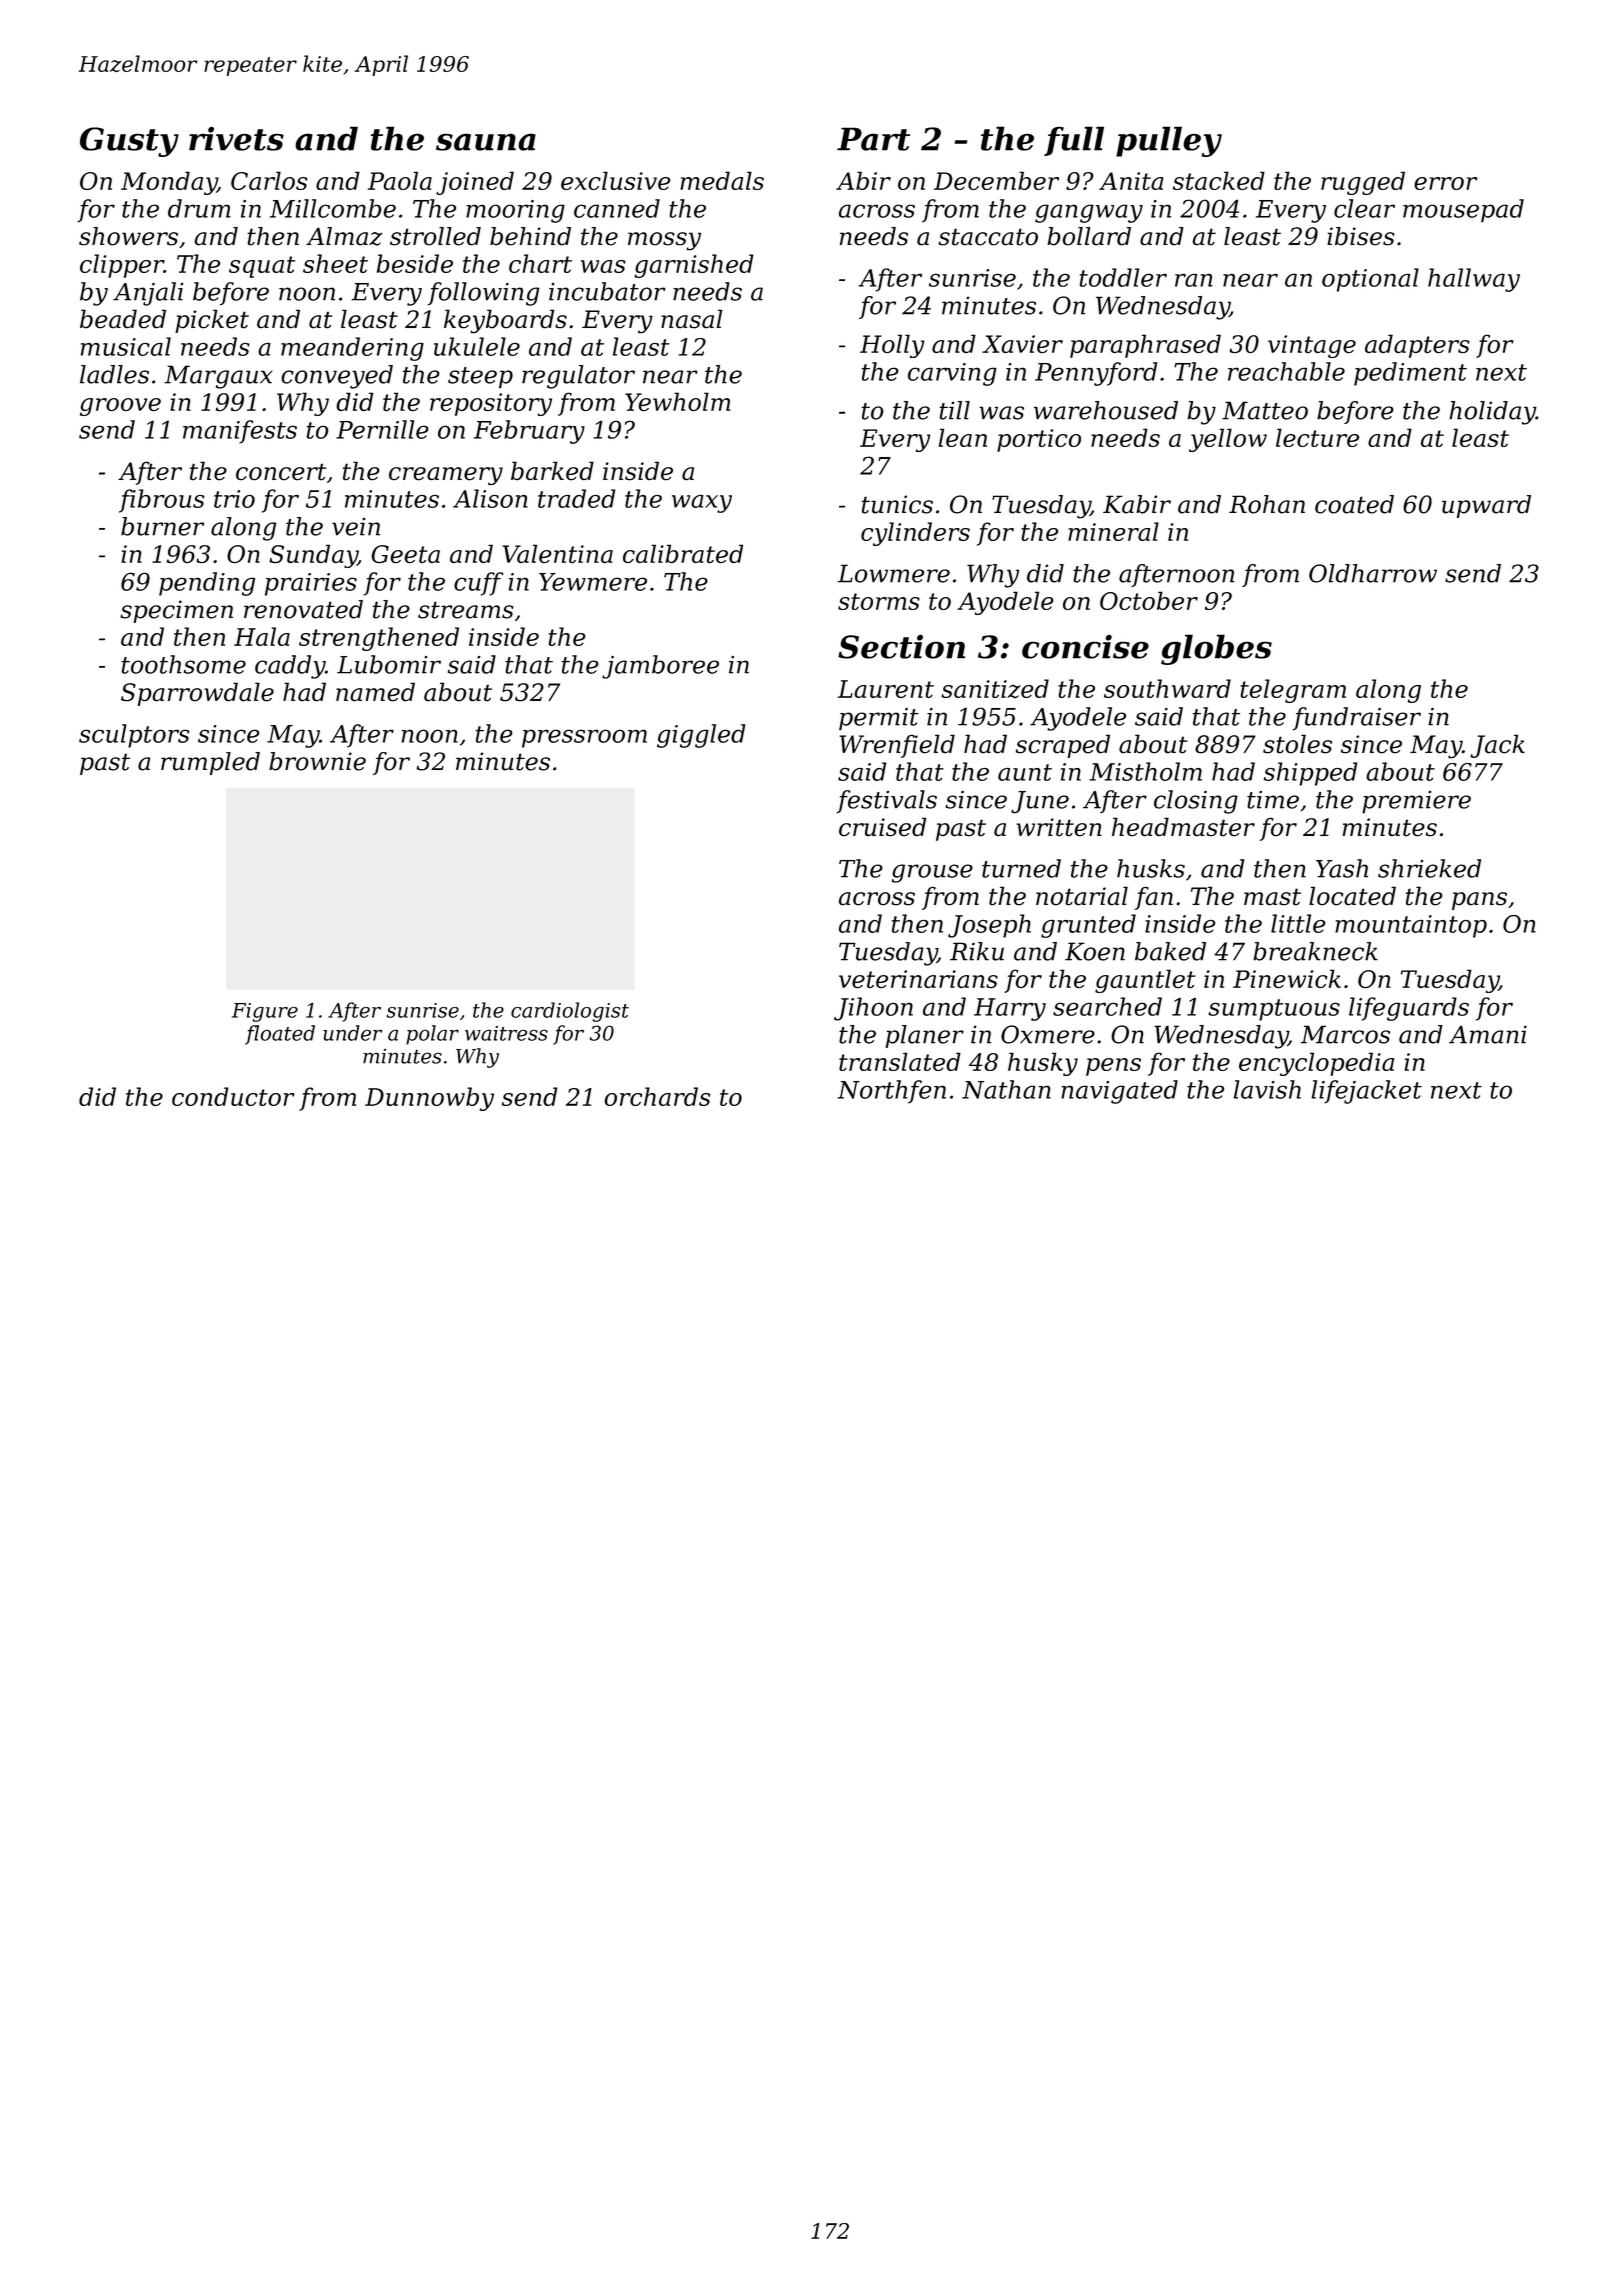  Describe the element at coordinates (1363, 183) in the screenshot. I see `rugged` at that location.
